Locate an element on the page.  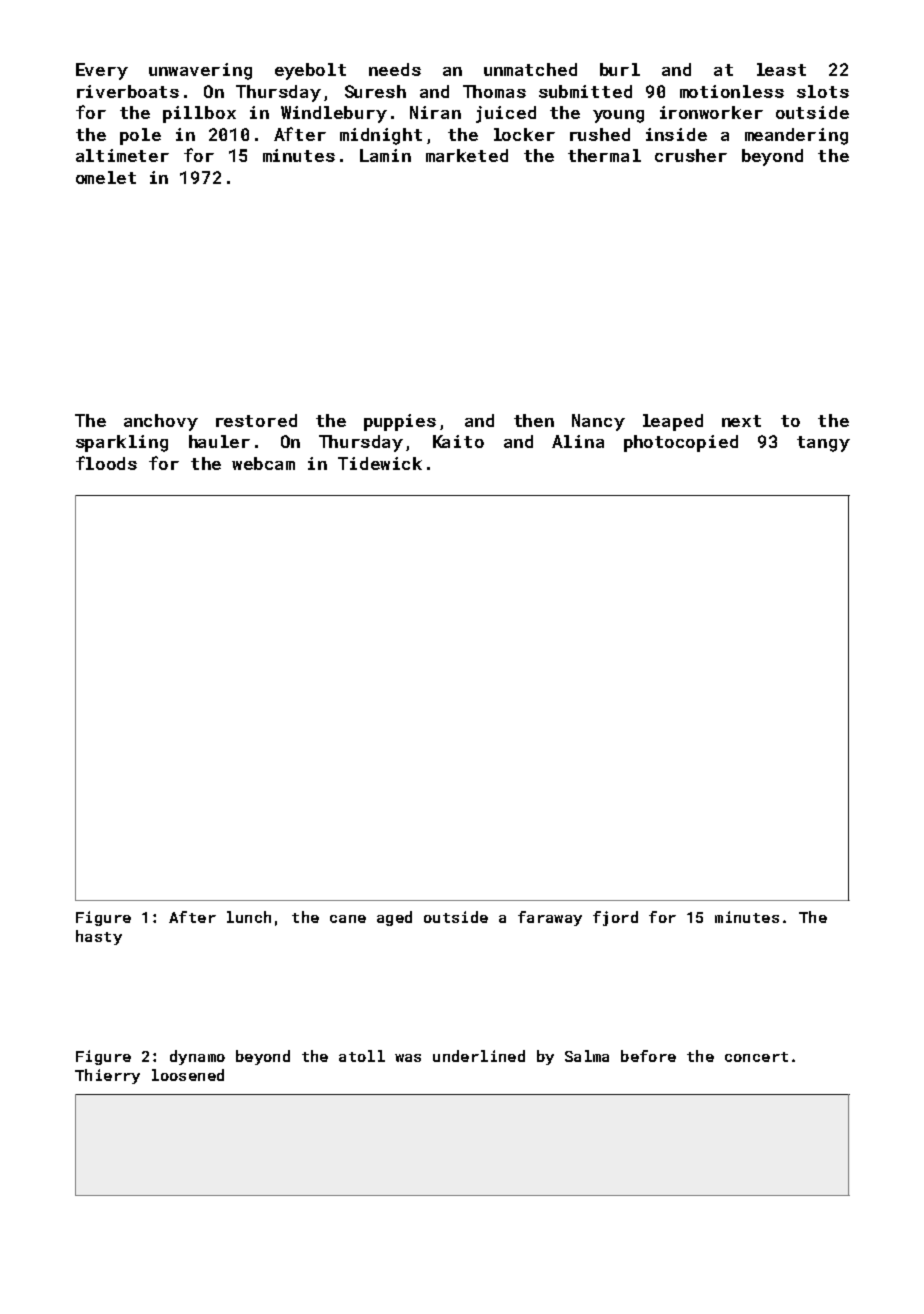
tangy is located at coordinates (823, 444).
